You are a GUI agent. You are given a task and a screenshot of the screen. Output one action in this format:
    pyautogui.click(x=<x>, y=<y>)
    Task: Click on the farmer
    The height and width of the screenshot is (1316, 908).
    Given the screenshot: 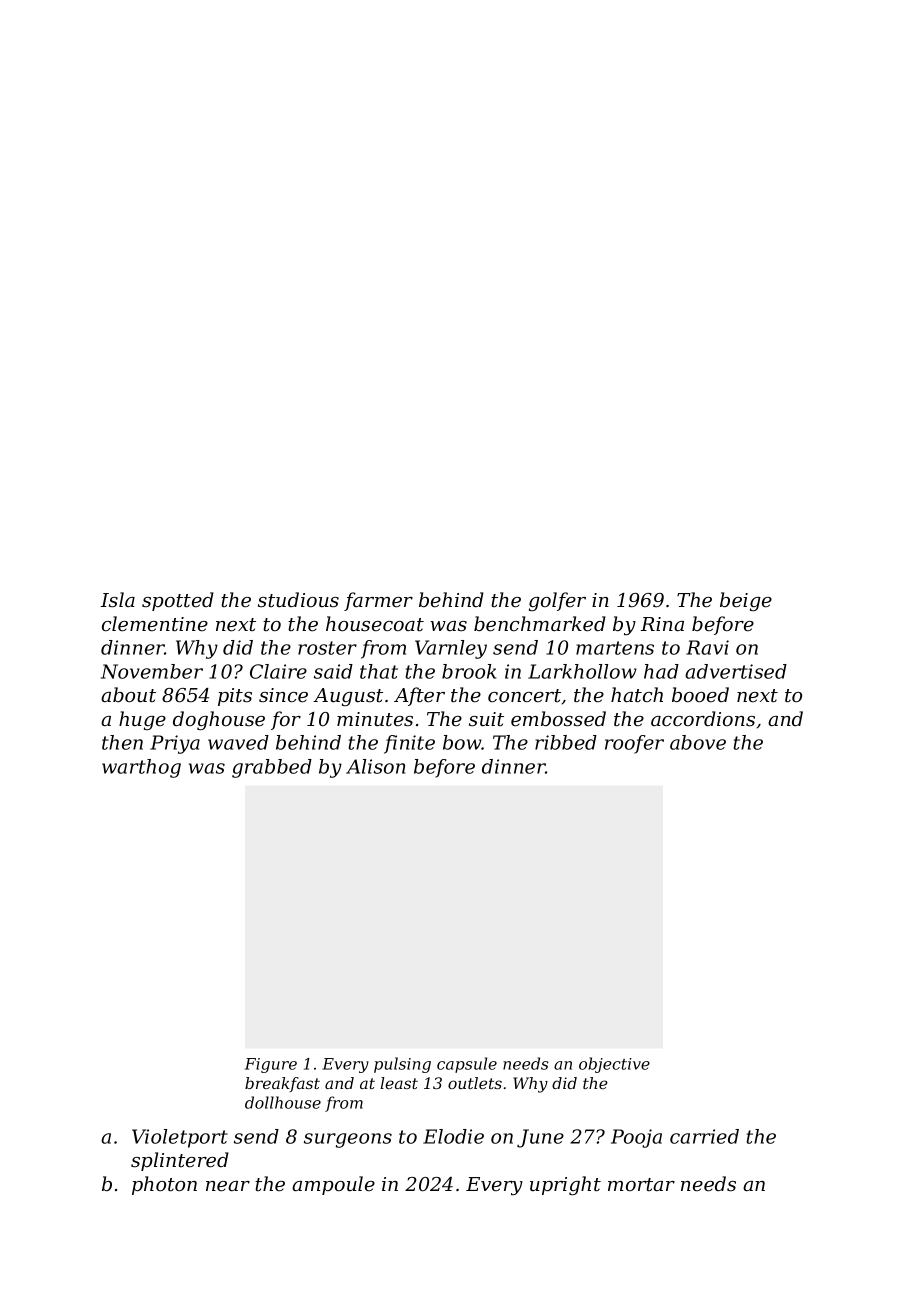 What is the action you would take?
    pyautogui.click(x=378, y=601)
